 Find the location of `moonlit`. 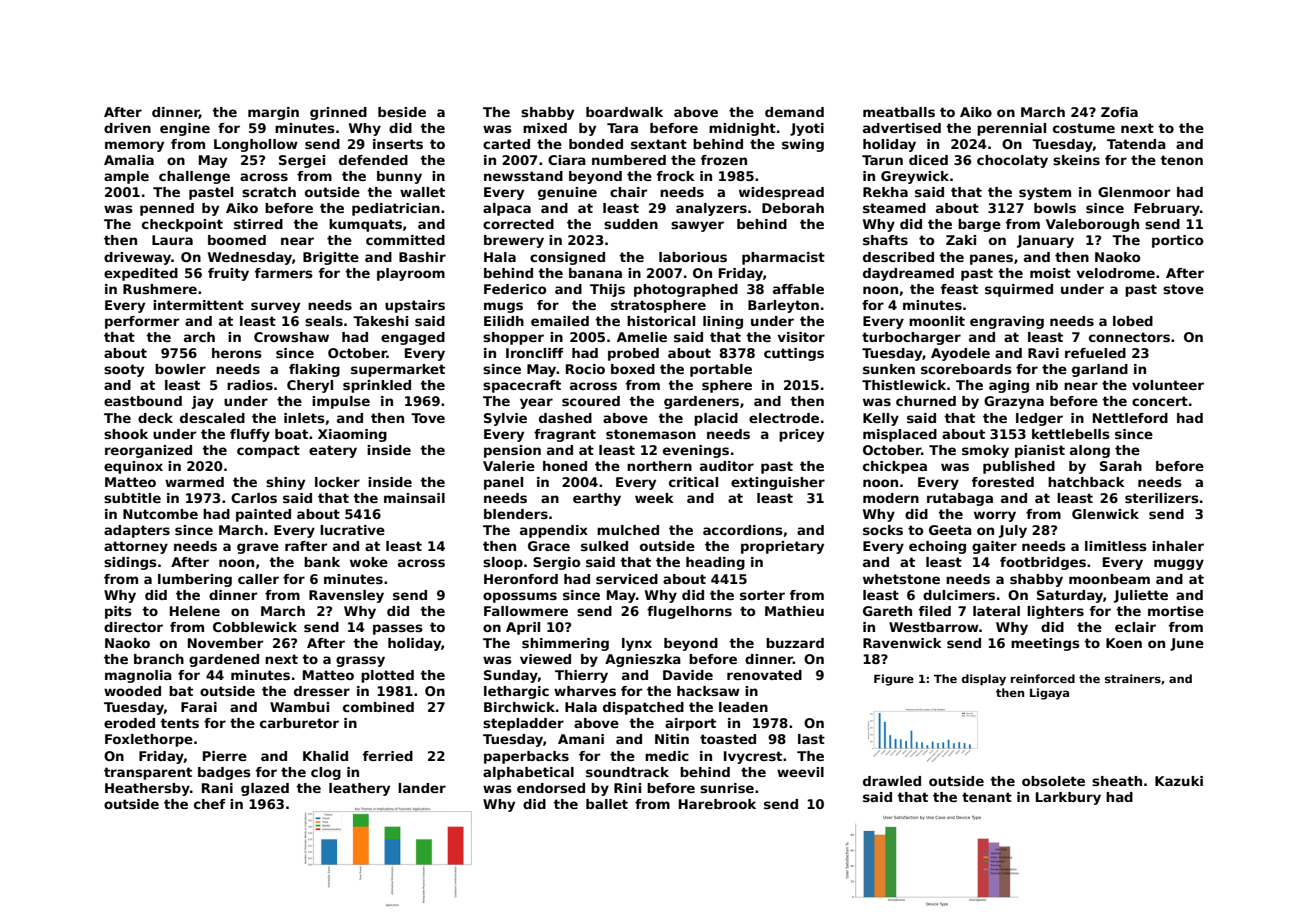

moonlit is located at coordinates (937, 321).
